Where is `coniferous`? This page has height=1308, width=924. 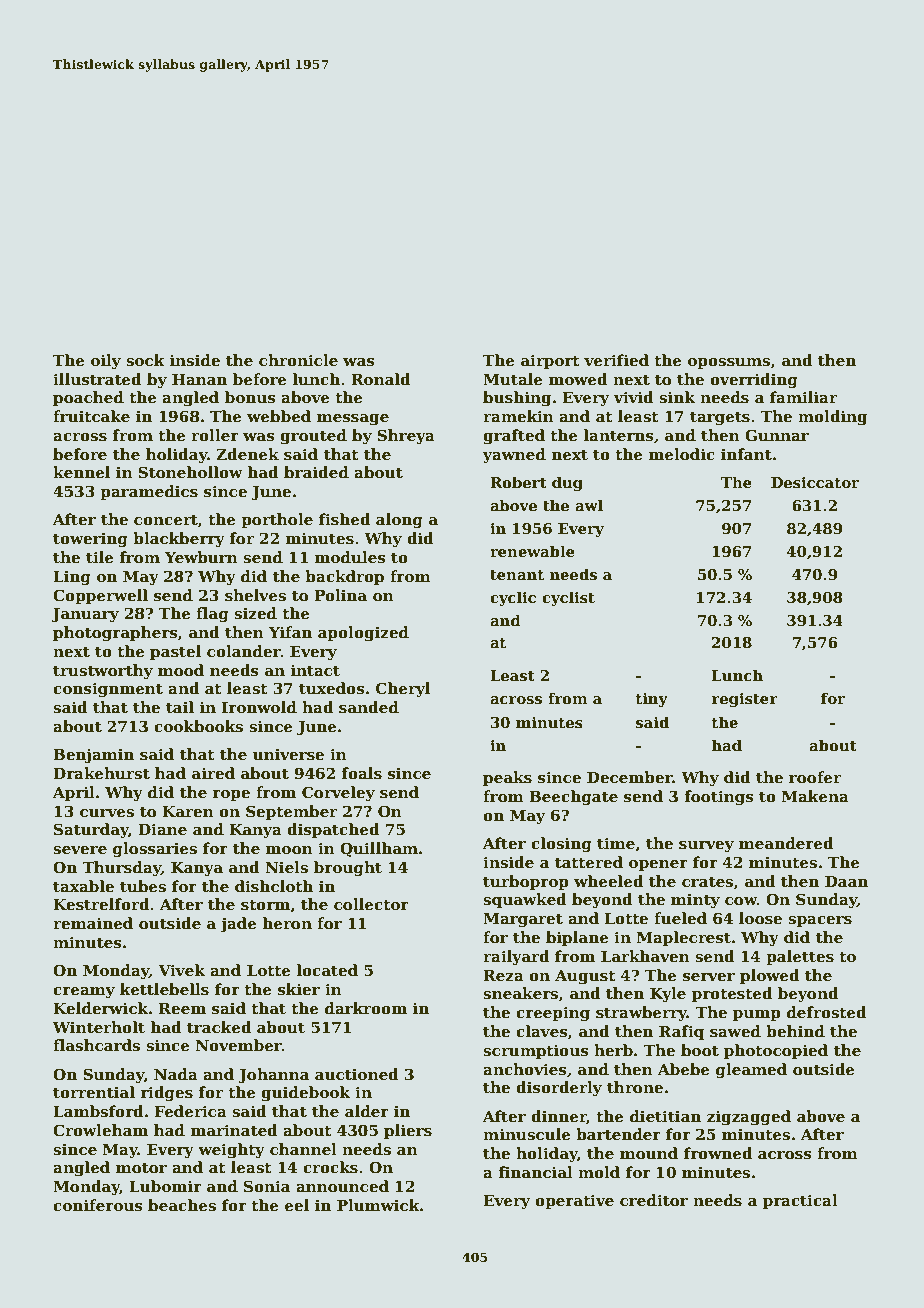 coniferous is located at coordinates (98, 1205).
